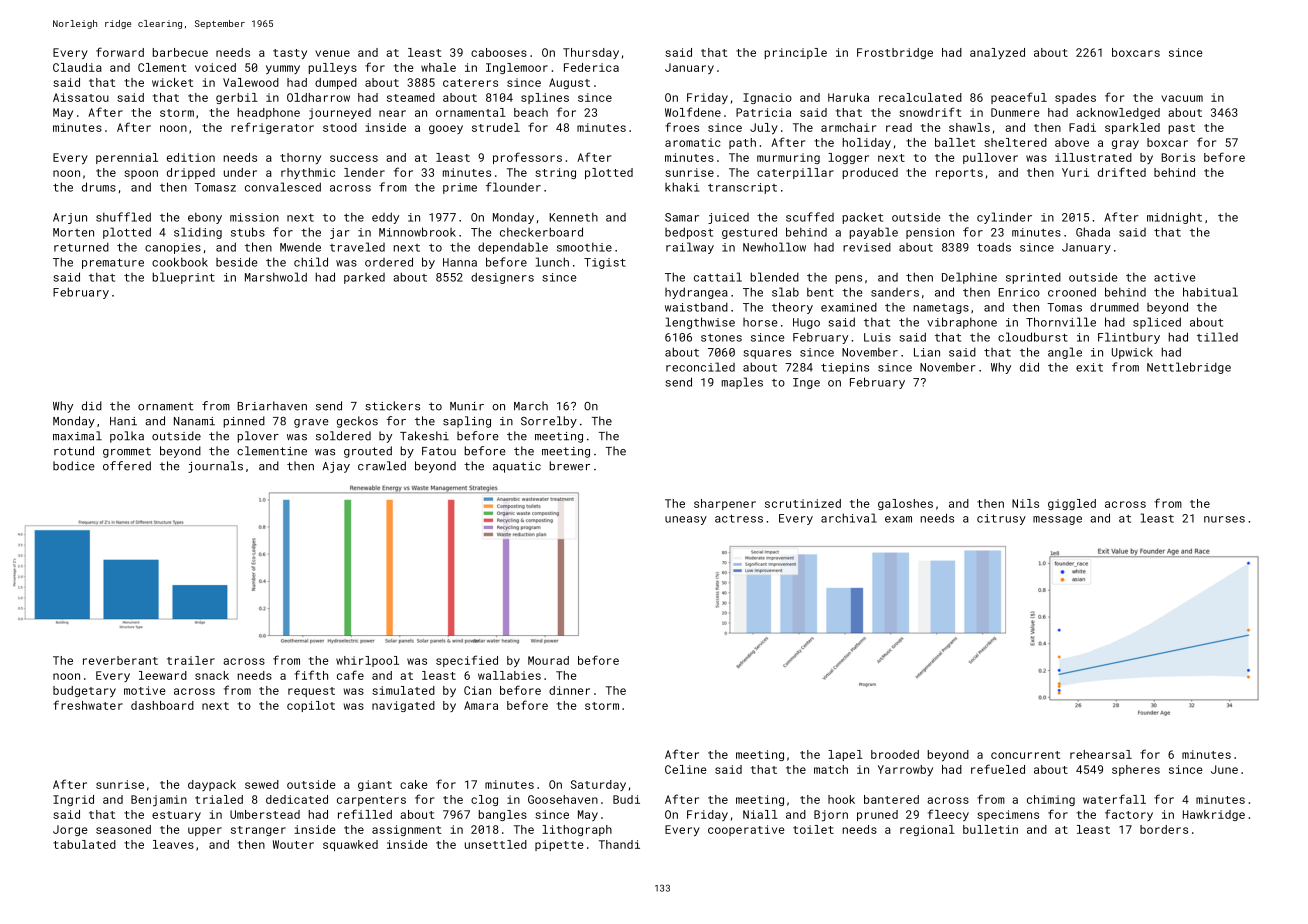  What do you see at coordinates (795, 53) in the page?
I see `principle` at bounding box center [795, 53].
